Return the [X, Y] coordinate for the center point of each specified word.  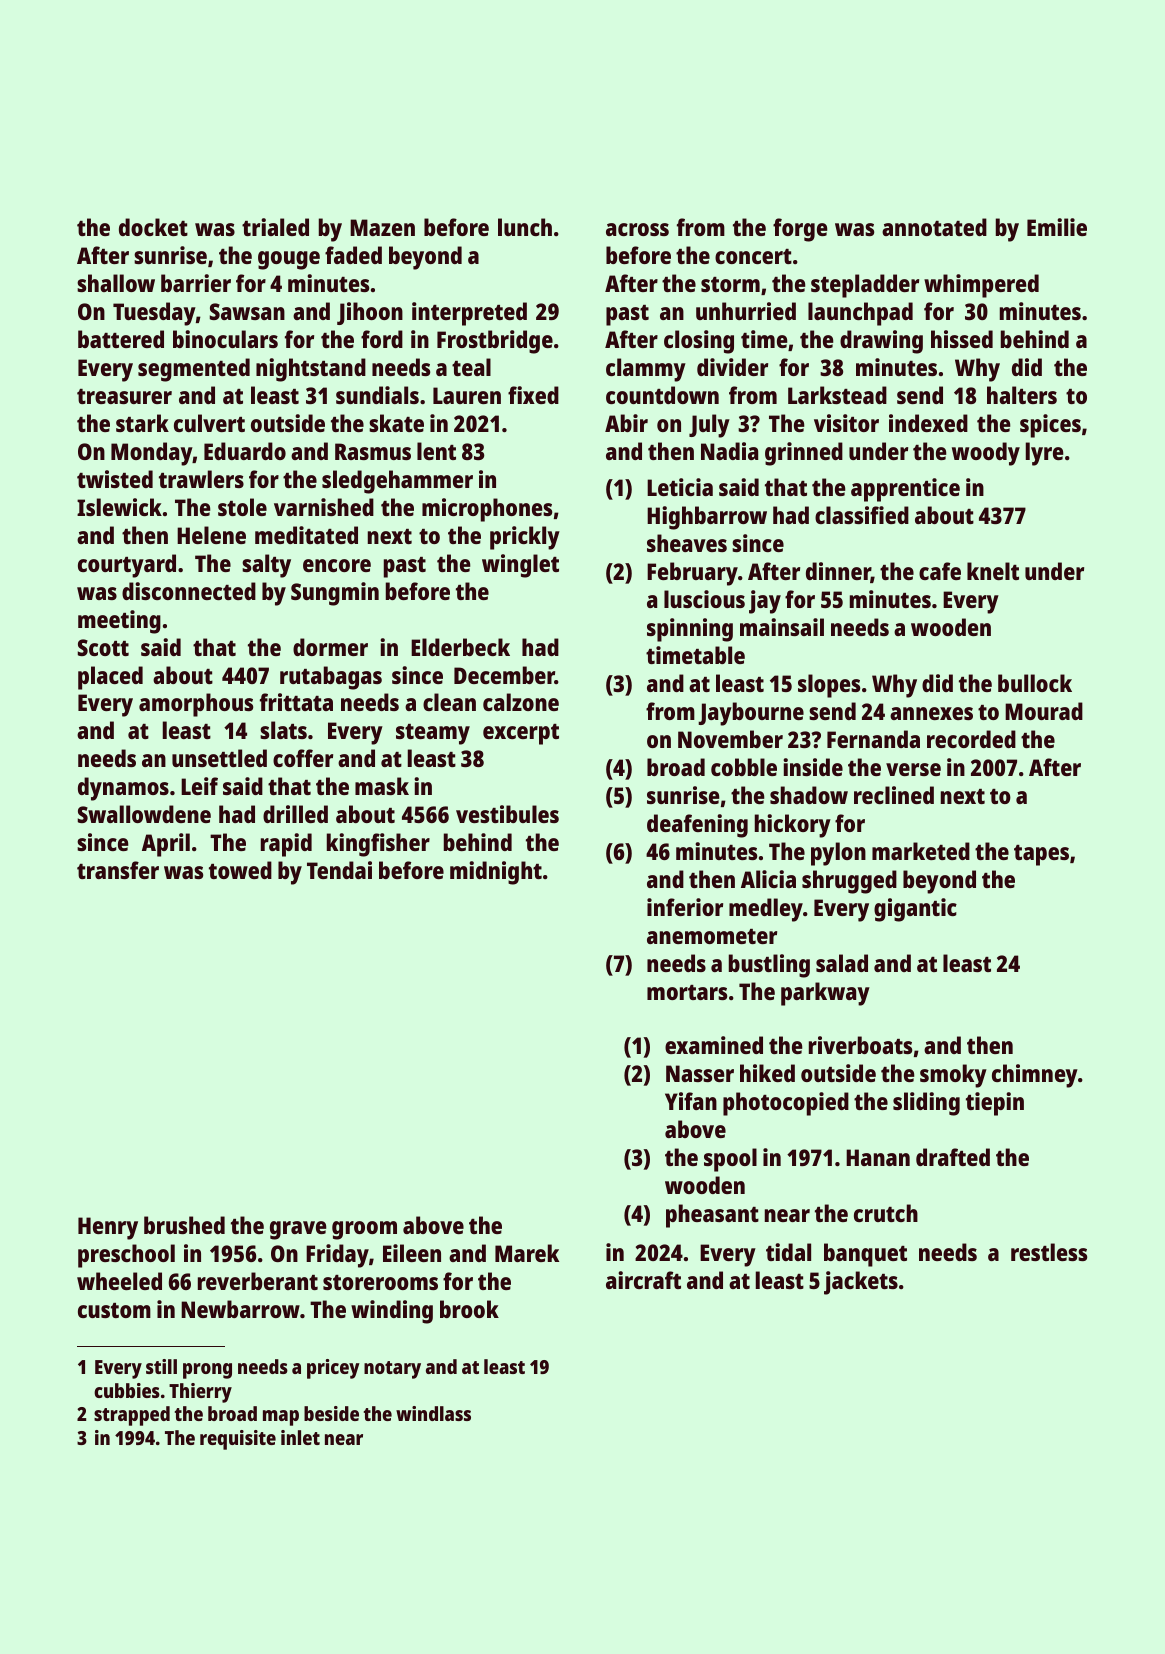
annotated [934, 227]
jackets [861, 1283]
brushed [184, 1225]
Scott [103, 647]
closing [699, 342]
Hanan [878, 1157]
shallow [116, 283]
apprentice [905, 490]
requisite [238, 1440]
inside [813, 767]
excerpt [521, 734]
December [504, 675]
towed [240, 870]
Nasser [700, 1073]
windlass [433, 1413]
